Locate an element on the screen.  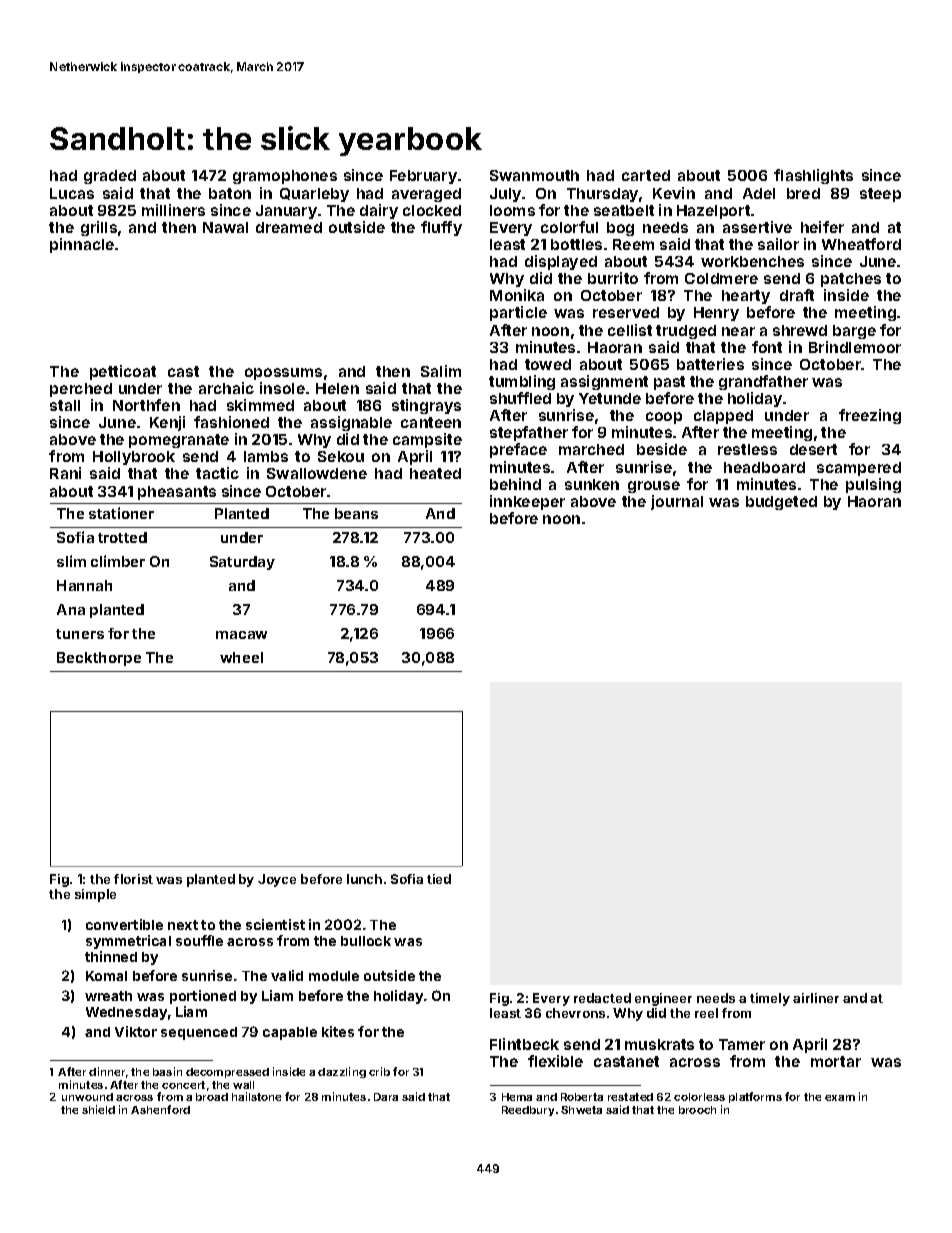
graded is located at coordinates (110, 177).
